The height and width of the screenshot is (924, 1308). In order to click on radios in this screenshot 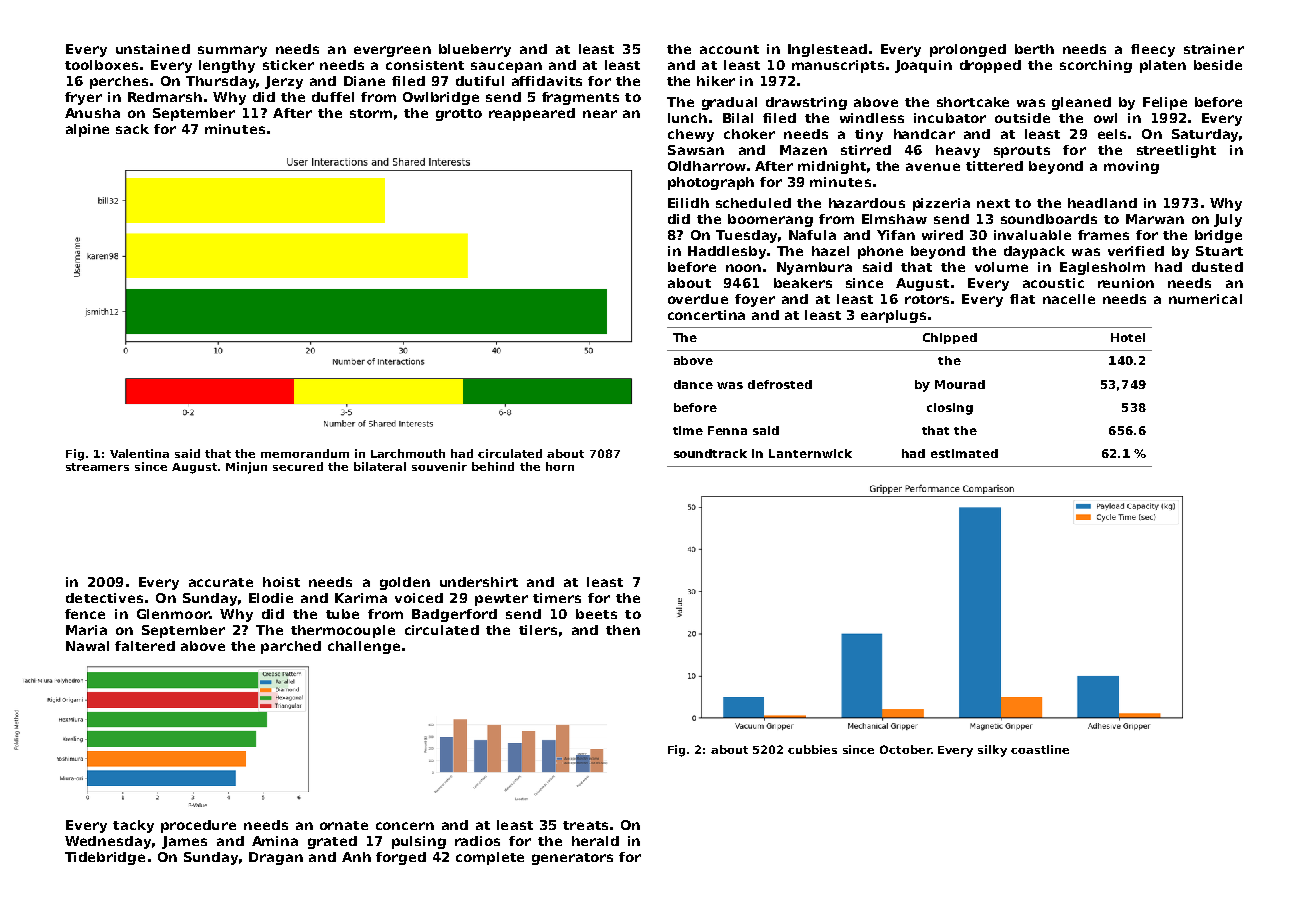, I will do `click(477, 841)`.
